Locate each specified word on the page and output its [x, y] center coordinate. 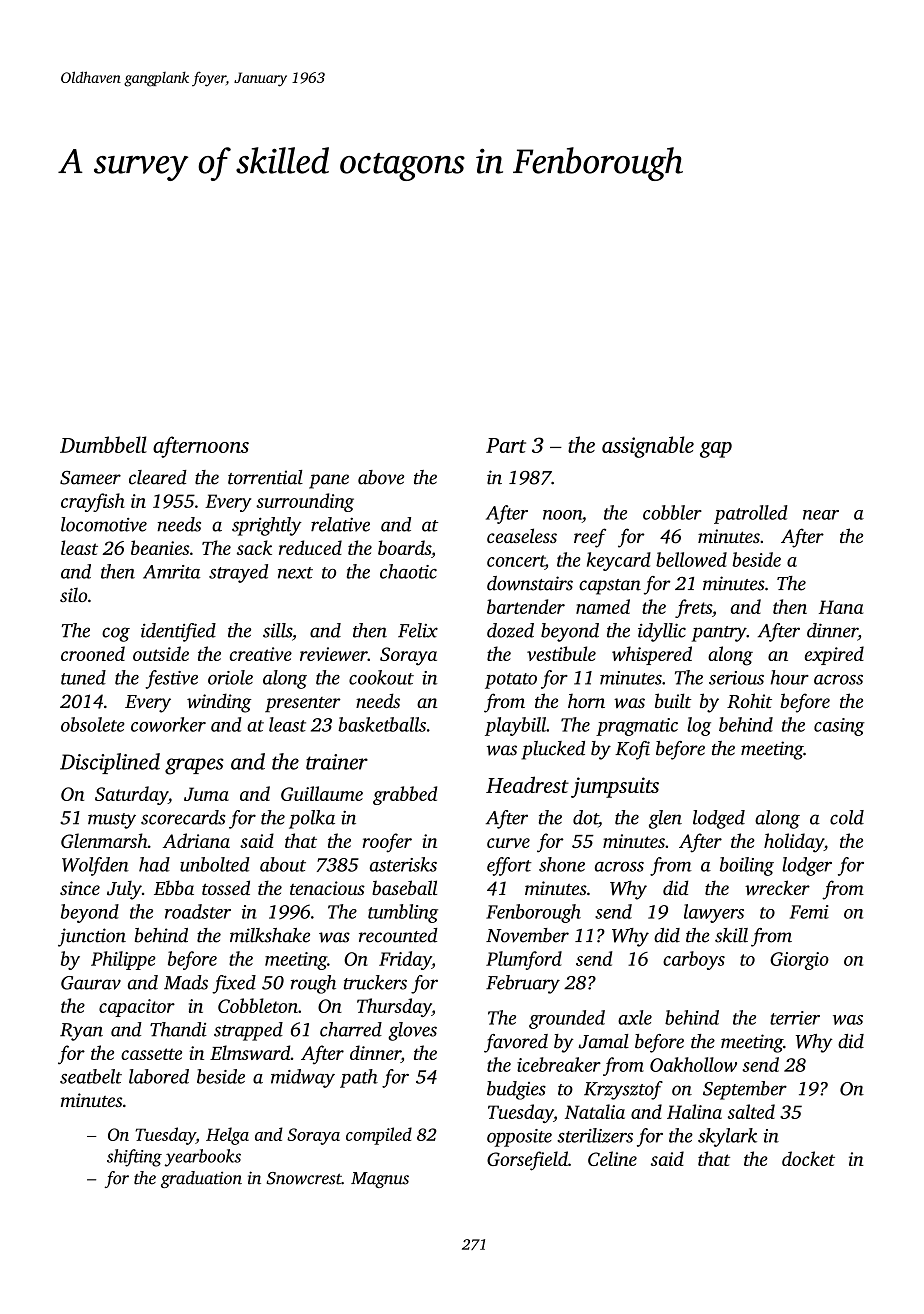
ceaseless [522, 535]
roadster [198, 911]
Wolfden [95, 866]
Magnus [380, 1180]
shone [562, 864]
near [821, 515]
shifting [134, 1158]
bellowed [691, 559]
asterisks [403, 864]
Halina [694, 1111]
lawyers [714, 913]
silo [73, 594]
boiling [747, 866]
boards [404, 547]
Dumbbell [103, 444]
